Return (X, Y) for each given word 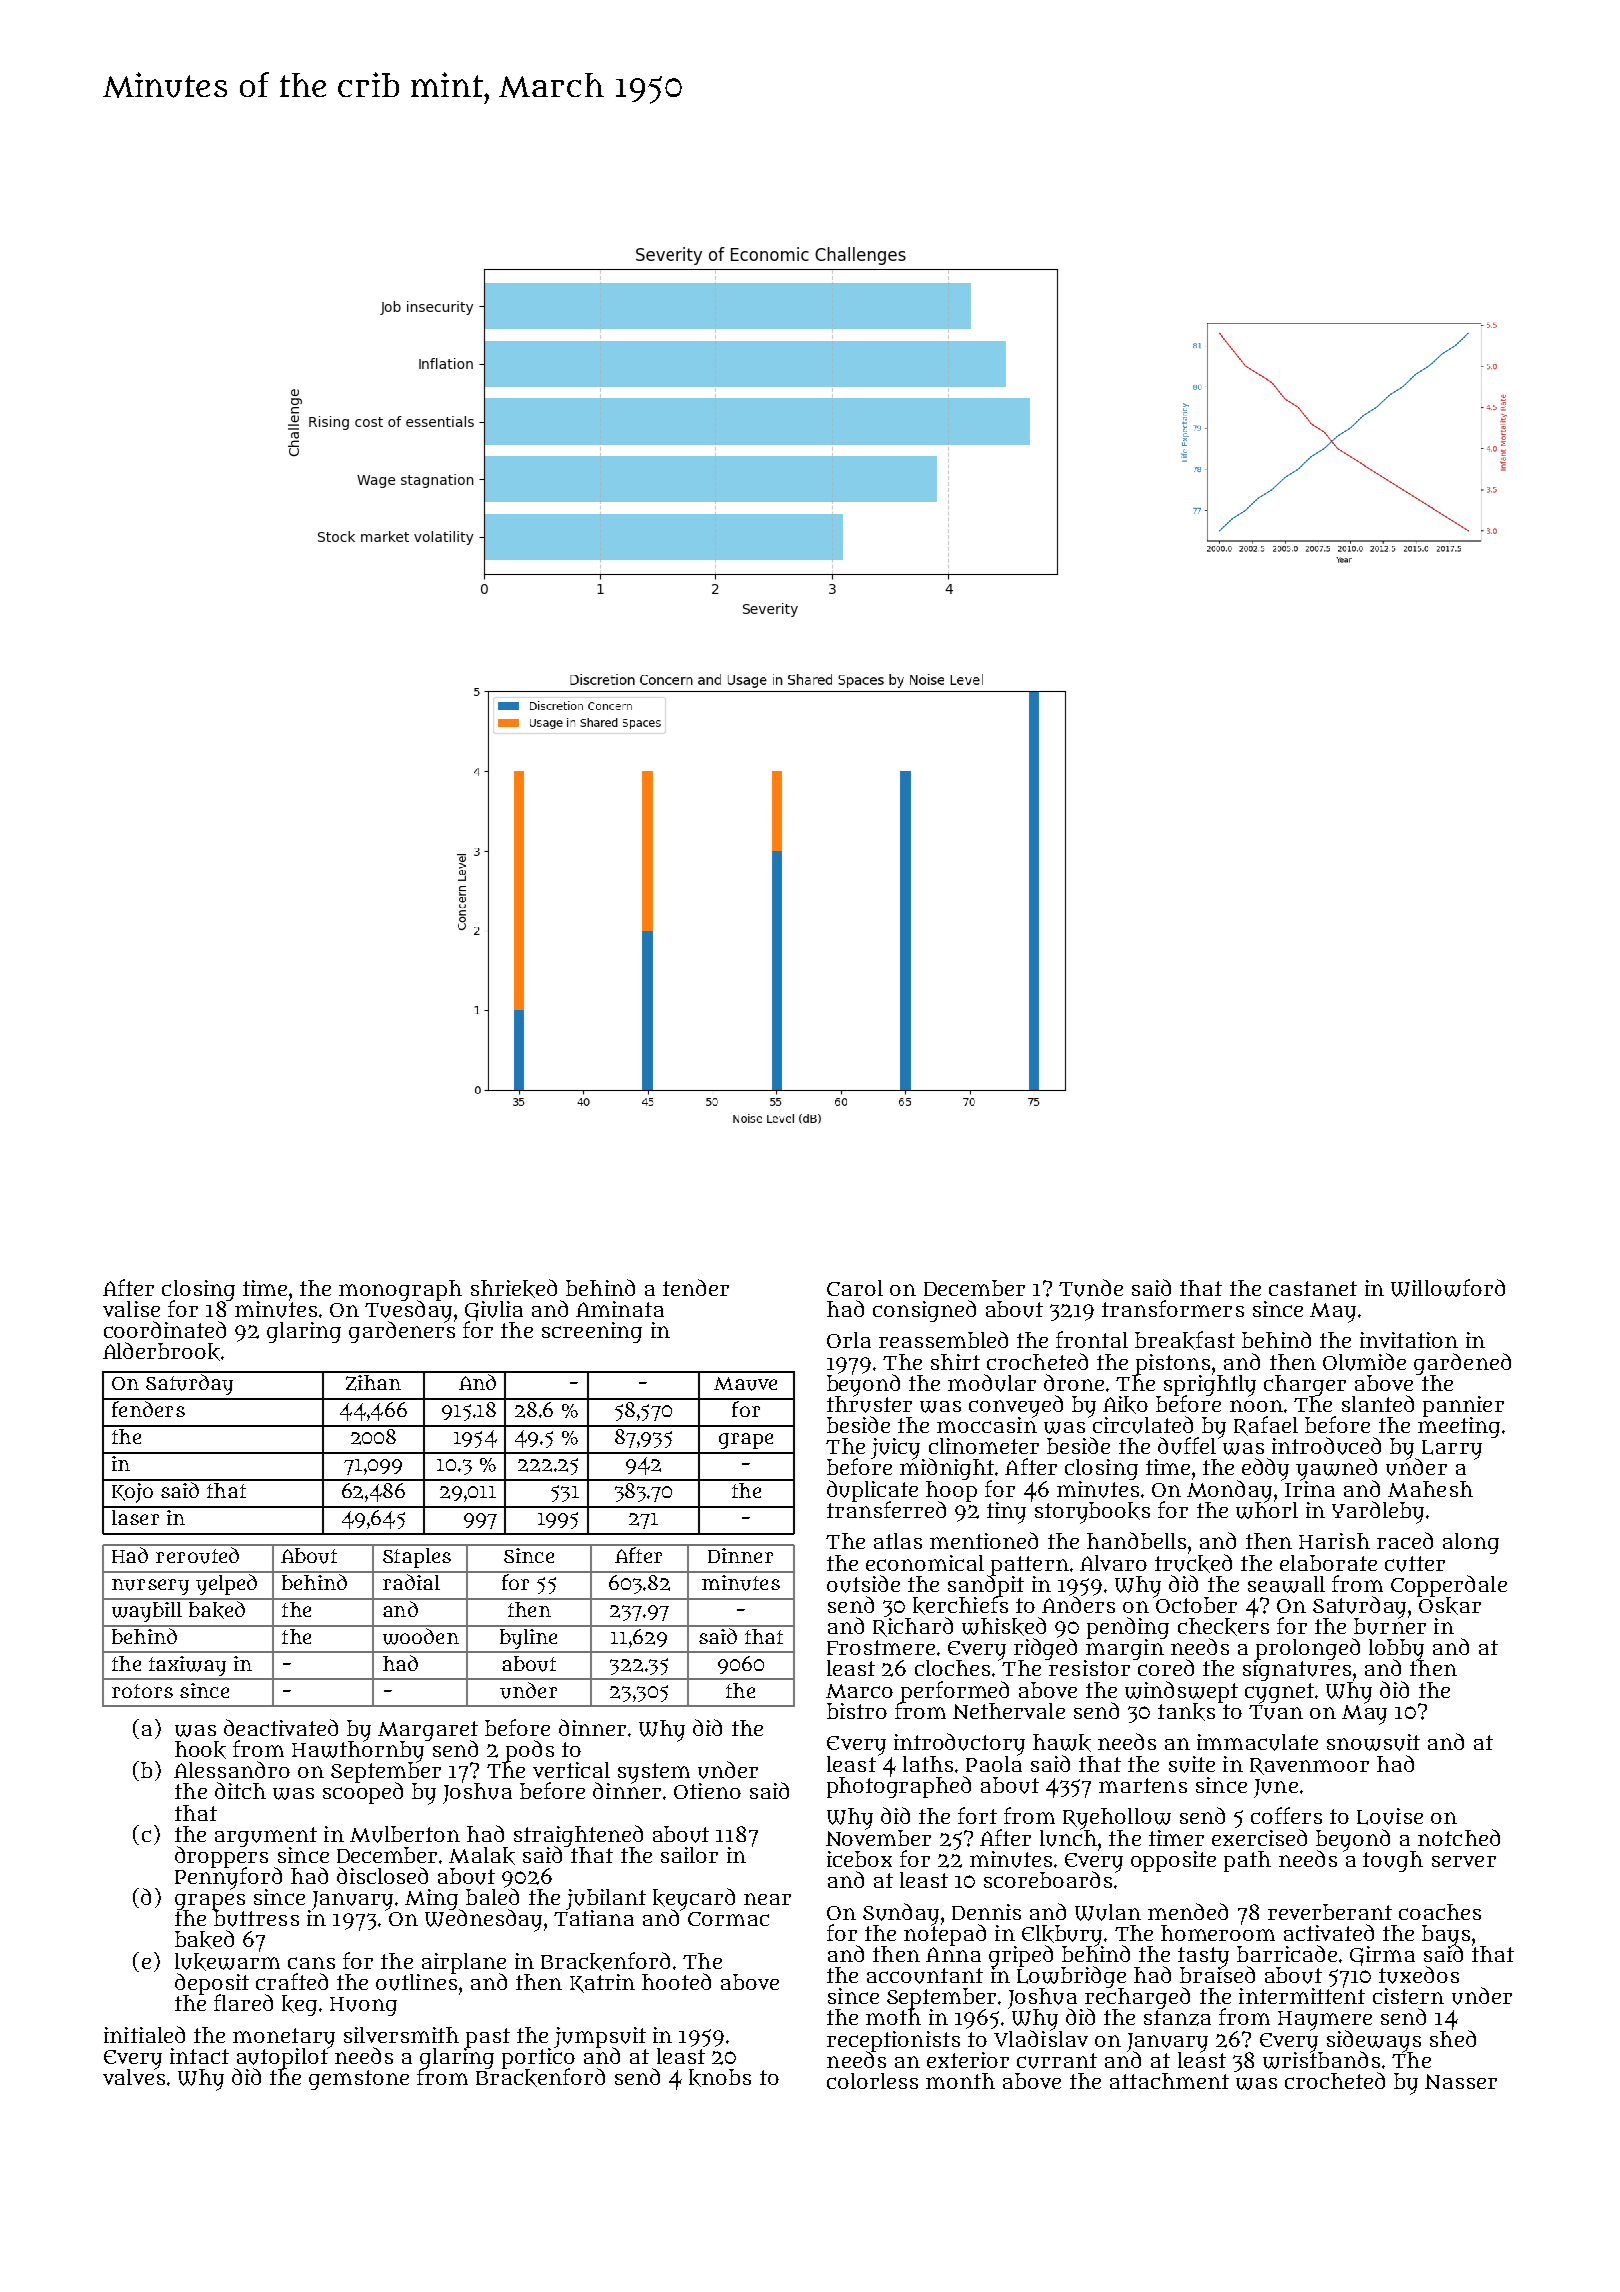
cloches (952, 1668)
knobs (720, 2078)
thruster (869, 1404)
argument (266, 1837)
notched (1459, 1837)
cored (1166, 1668)
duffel (1188, 1446)
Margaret (428, 1731)
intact (199, 2056)
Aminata (620, 1309)
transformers (1173, 1308)
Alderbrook (161, 1351)
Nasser (1461, 2081)
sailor (689, 1855)
